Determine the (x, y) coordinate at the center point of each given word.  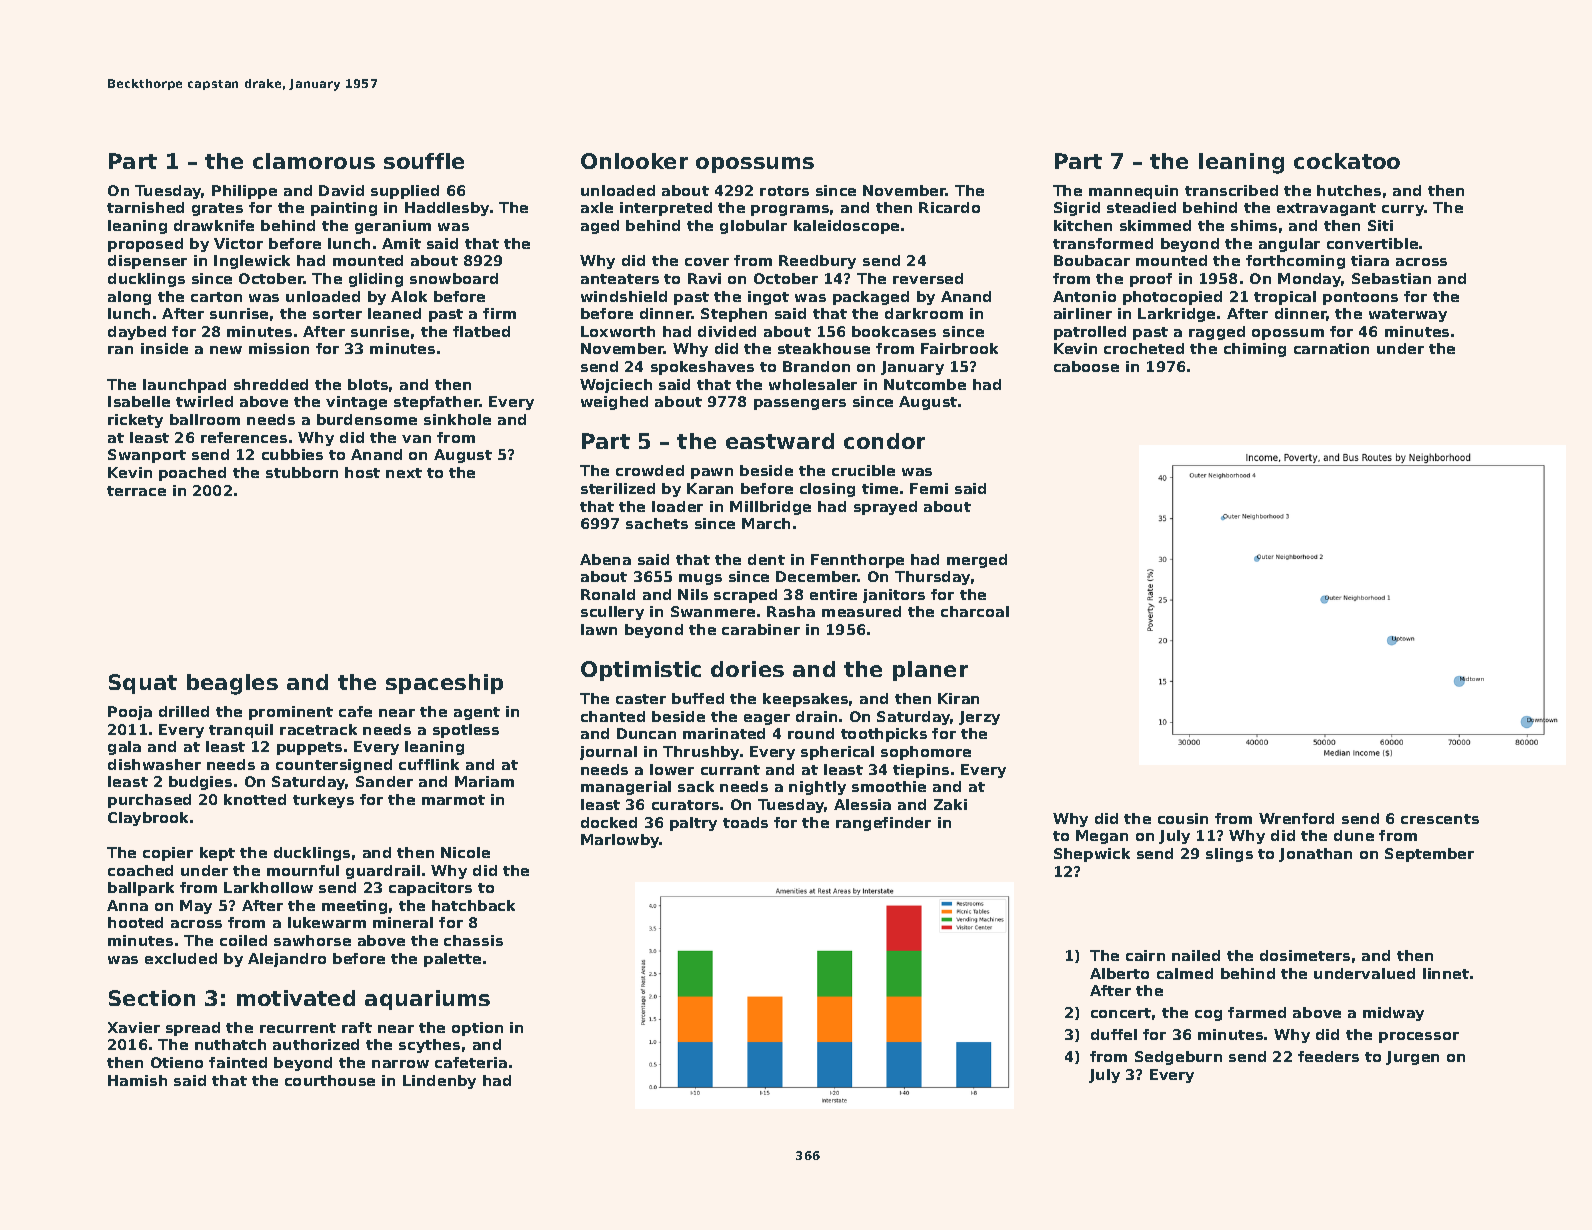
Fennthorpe (857, 561)
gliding (376, 280)
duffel (1114, 1034)
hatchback (473, 905)
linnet (1446, 973)
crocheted (1144, 348)
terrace (136, 491)
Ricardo (949, 207)
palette (452, 960)
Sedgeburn (1178, 1058)
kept (217, 854)
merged (977, 561)
